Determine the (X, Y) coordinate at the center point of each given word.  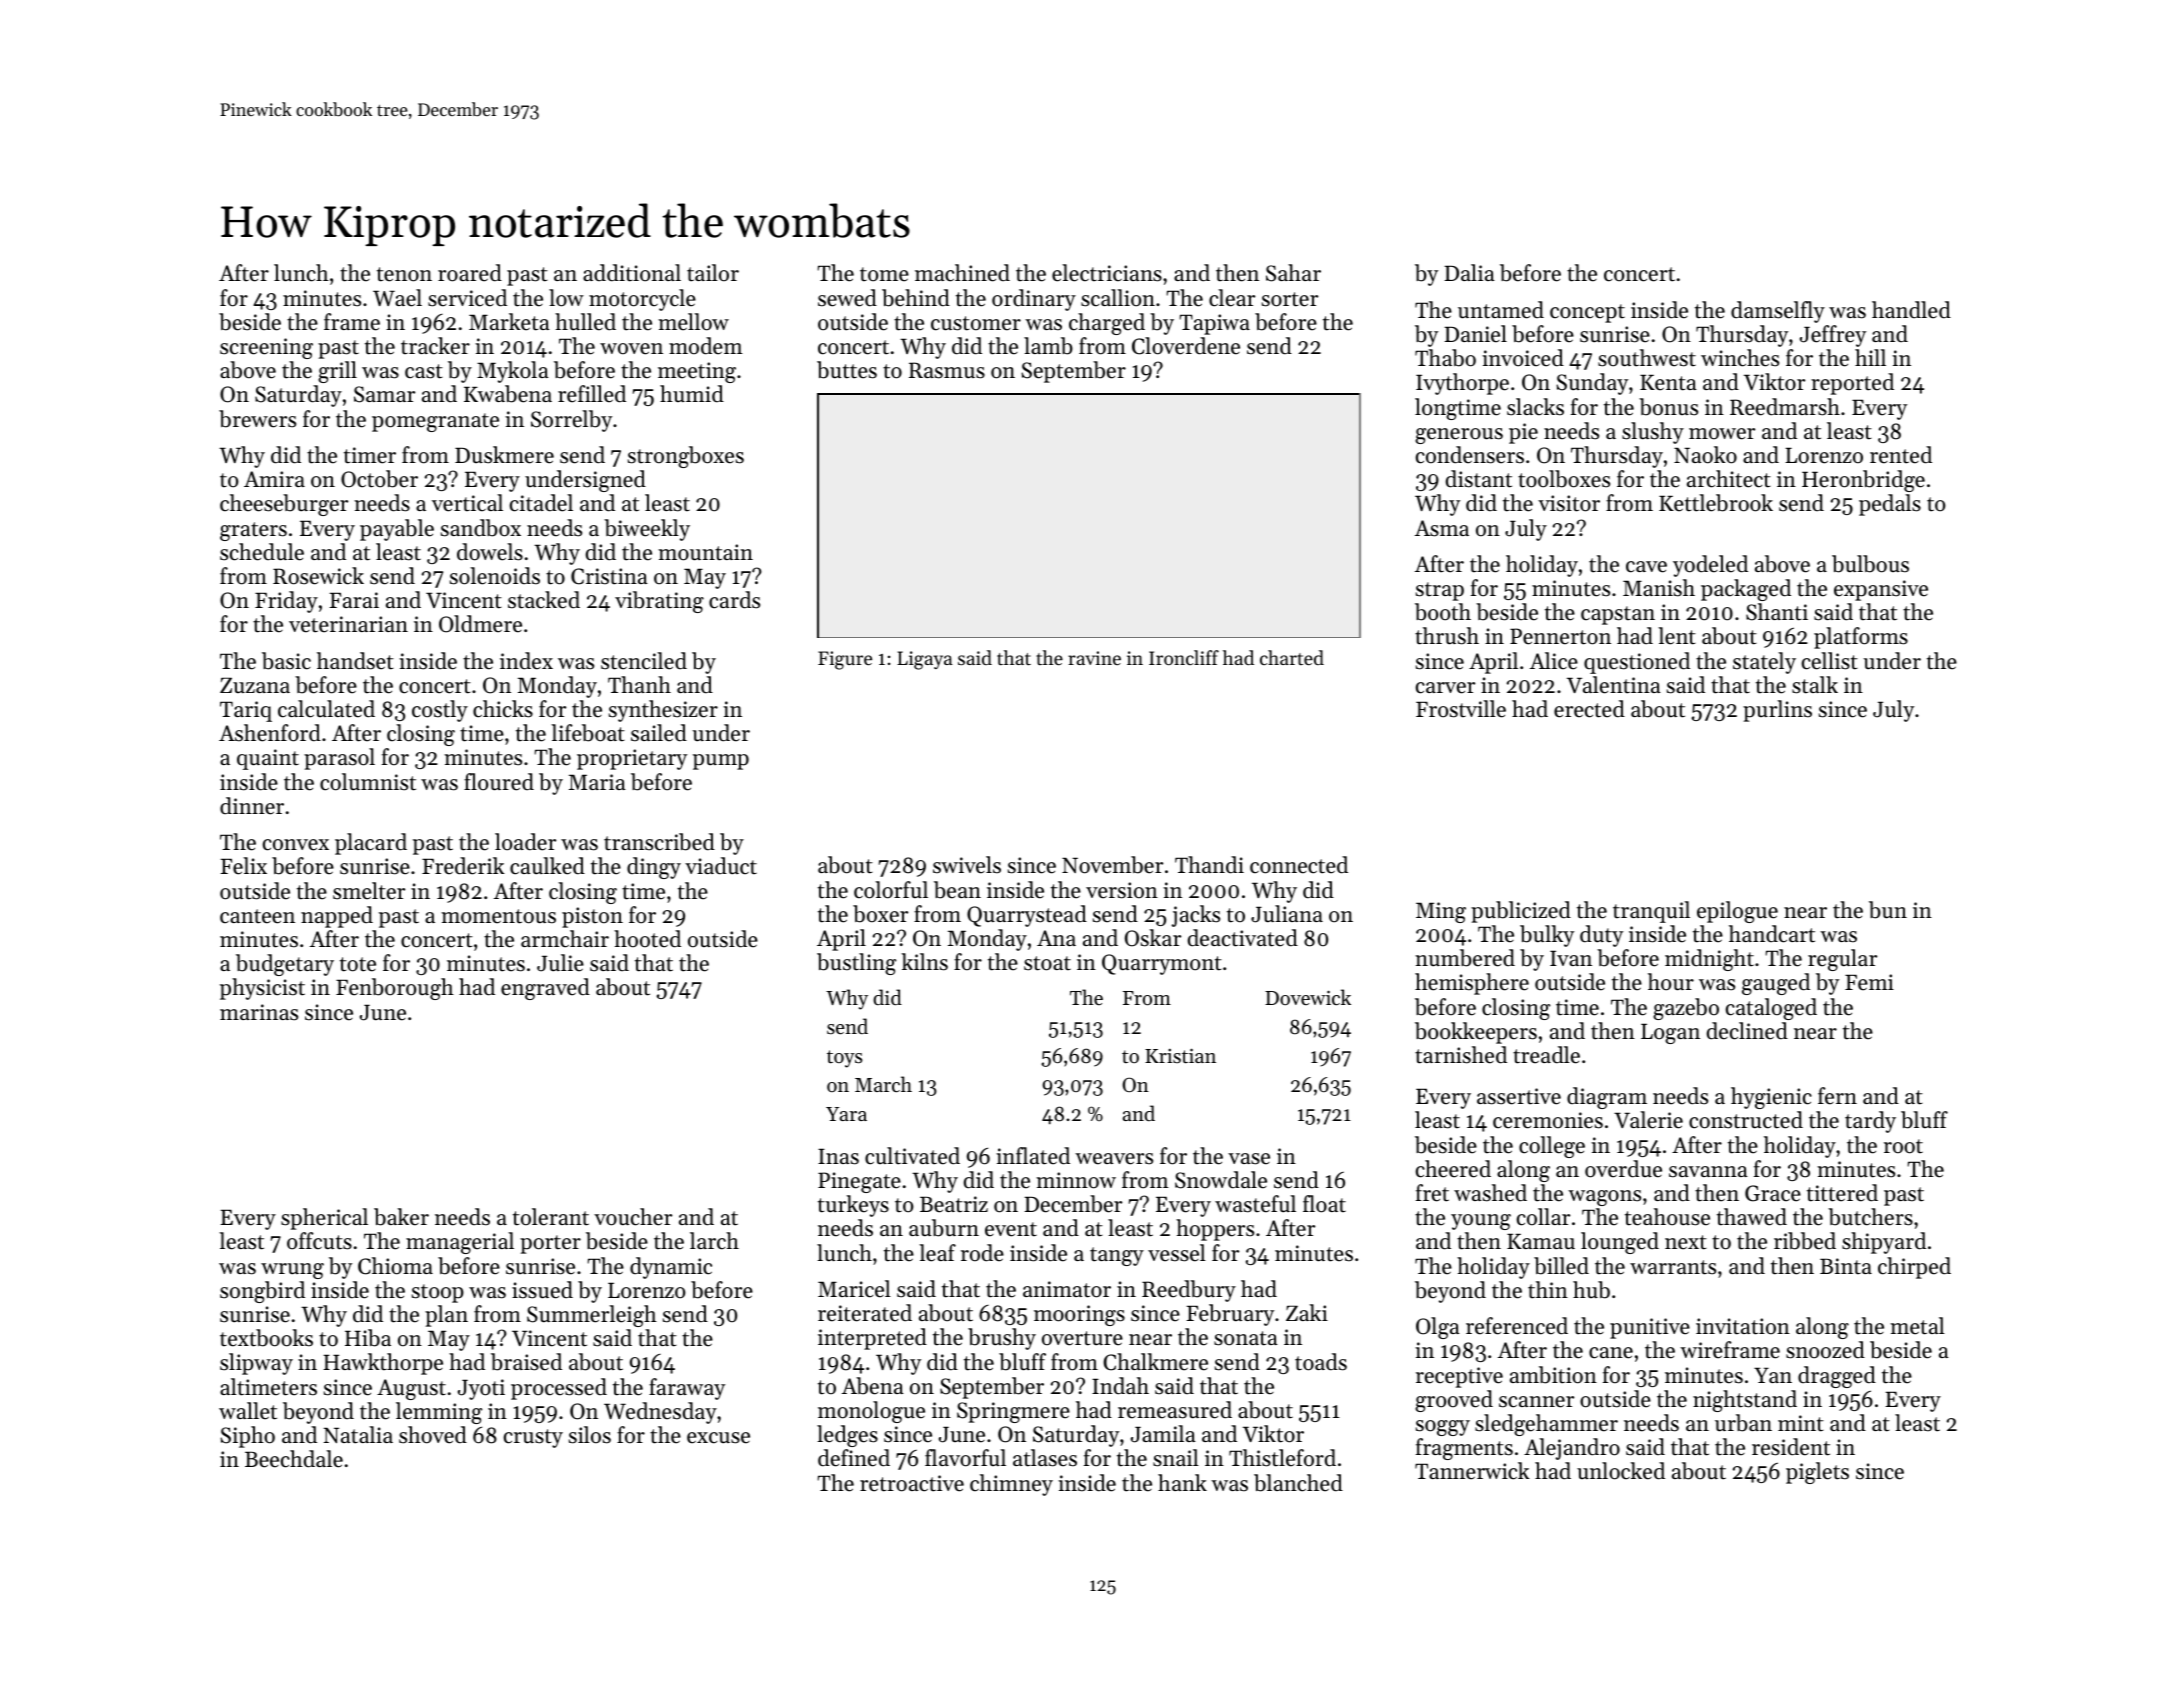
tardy (1870, 1122)
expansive (1881, 590)
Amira (274, 479)
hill (1870, 357)
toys (845, 1059)
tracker (435, 346)
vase (1249, 1159)
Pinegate (859, 1182)
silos (590, 1435)
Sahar (1293, 273)
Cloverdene (1186, 346)
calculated (326, 709)
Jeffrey (1833, 336)
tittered (1842, 1193)
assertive (1519, 1096)
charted (1292, 657)
